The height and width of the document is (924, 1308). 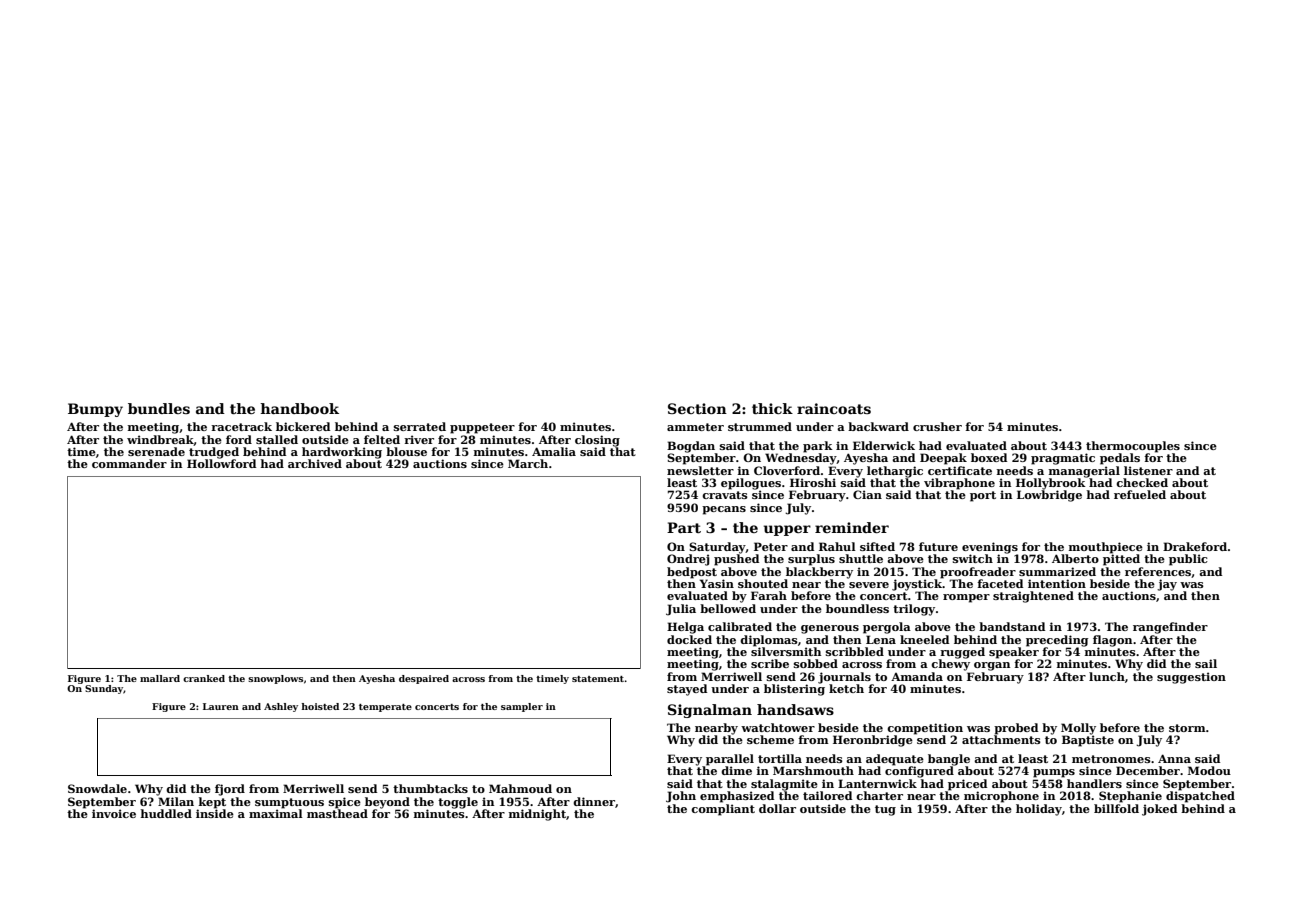 What do you see at coordinates (989, 457) in the document?
I see `boxed` at bounding box center [989, 457].
